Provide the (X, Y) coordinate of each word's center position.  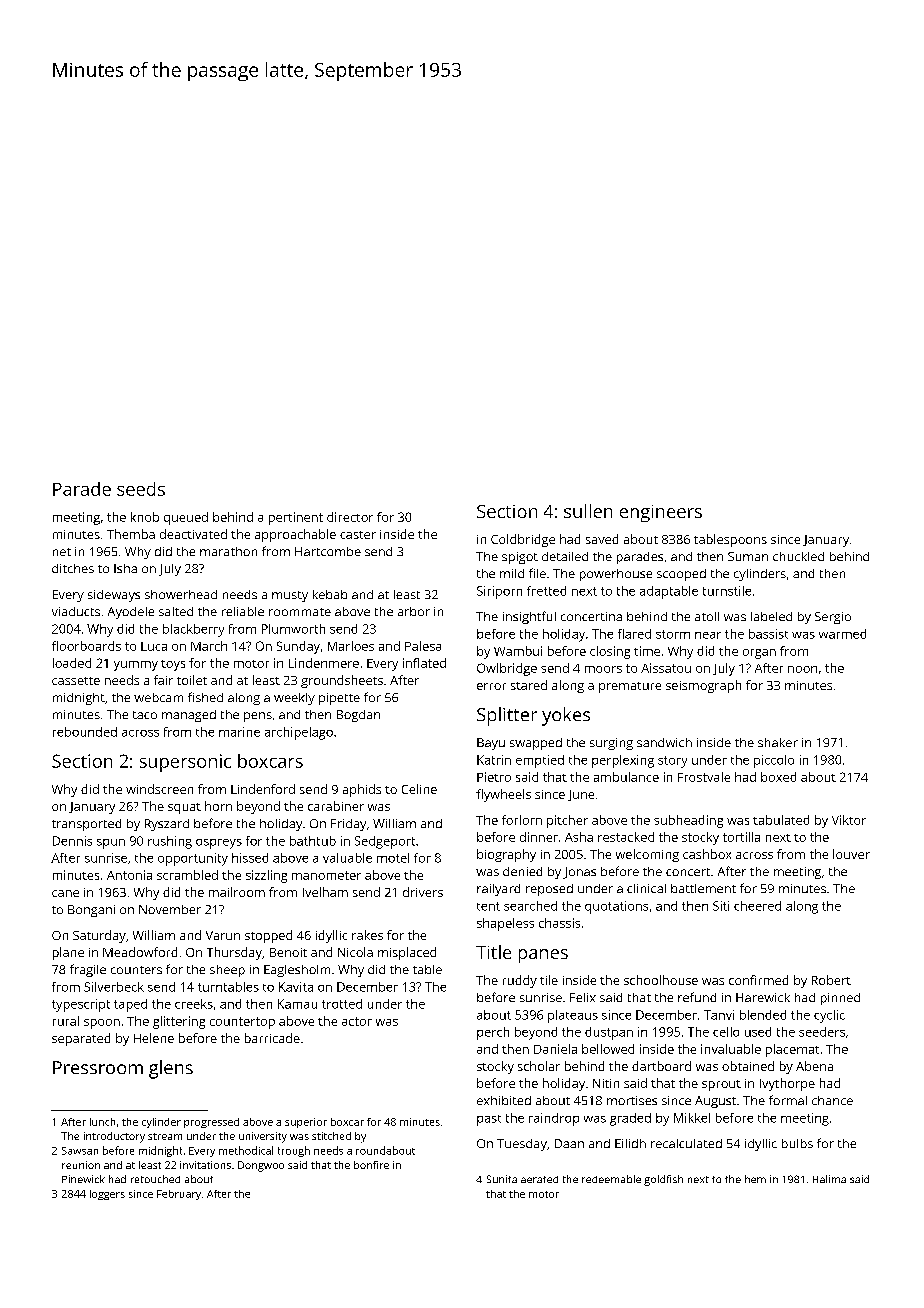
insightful (529, 617)
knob (145, 517)
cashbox (707, 854)
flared (634, 634)
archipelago (299, 733)
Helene (154, 1038)
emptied (540, 761)
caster (358, 535)
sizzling (266, 876)
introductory (114, 1137)
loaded (72, 663)
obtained (748, 1066)
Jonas (579, 873)
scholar (539, 1066)
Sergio (833, 618)
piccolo (774, 761)
